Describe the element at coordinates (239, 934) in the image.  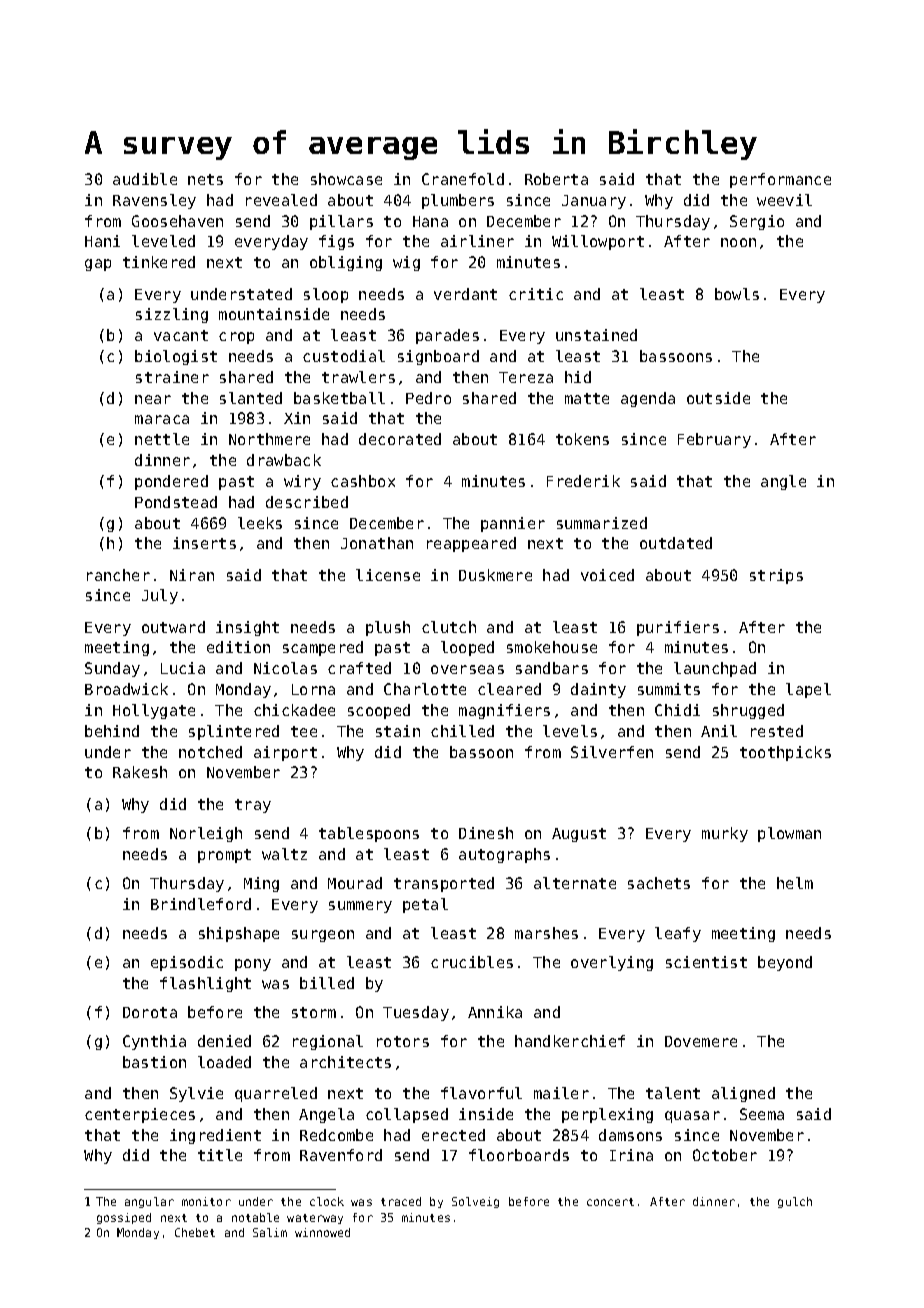
I see `shipshape` at that location.
